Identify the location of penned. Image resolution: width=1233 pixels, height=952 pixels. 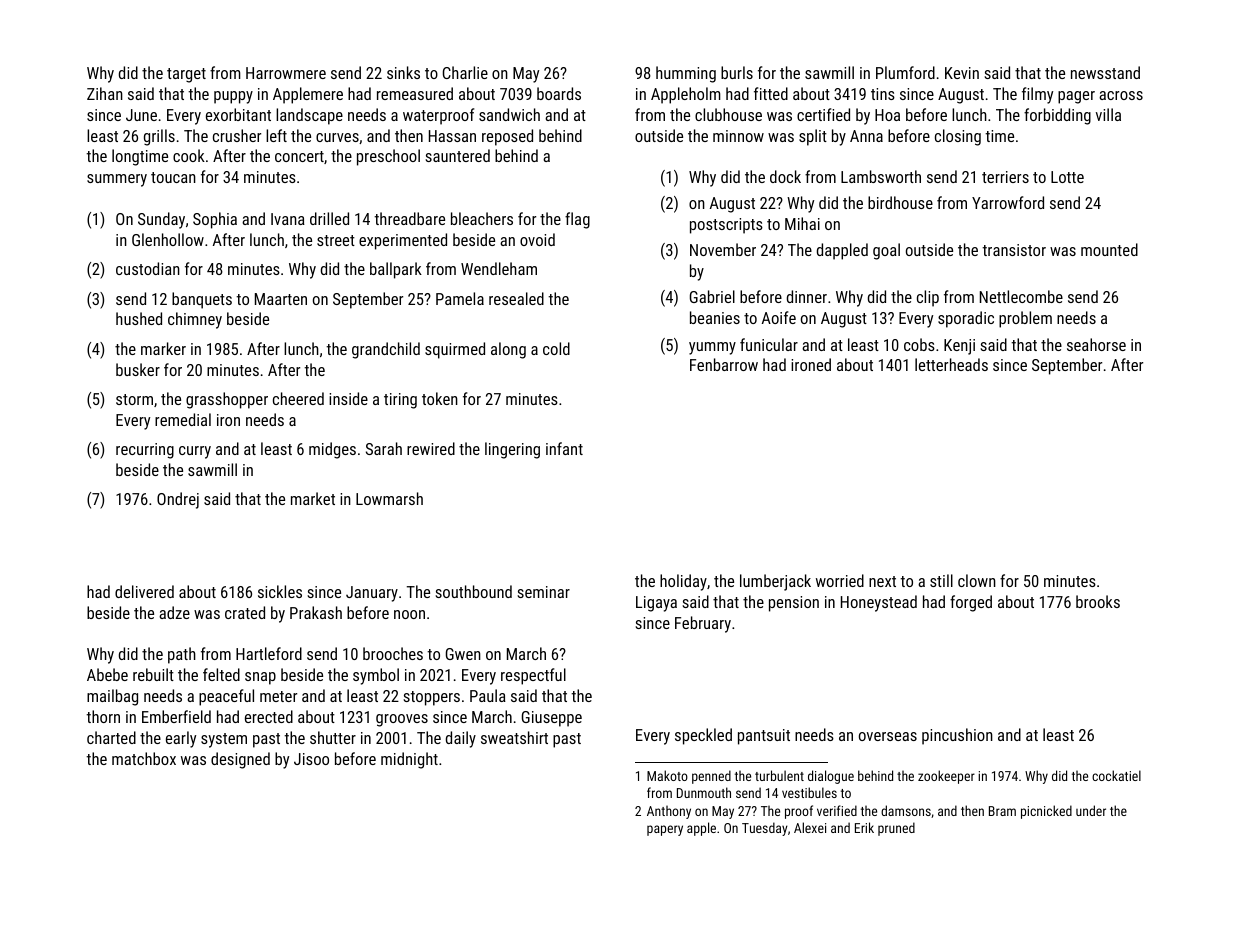
(711, 777).
